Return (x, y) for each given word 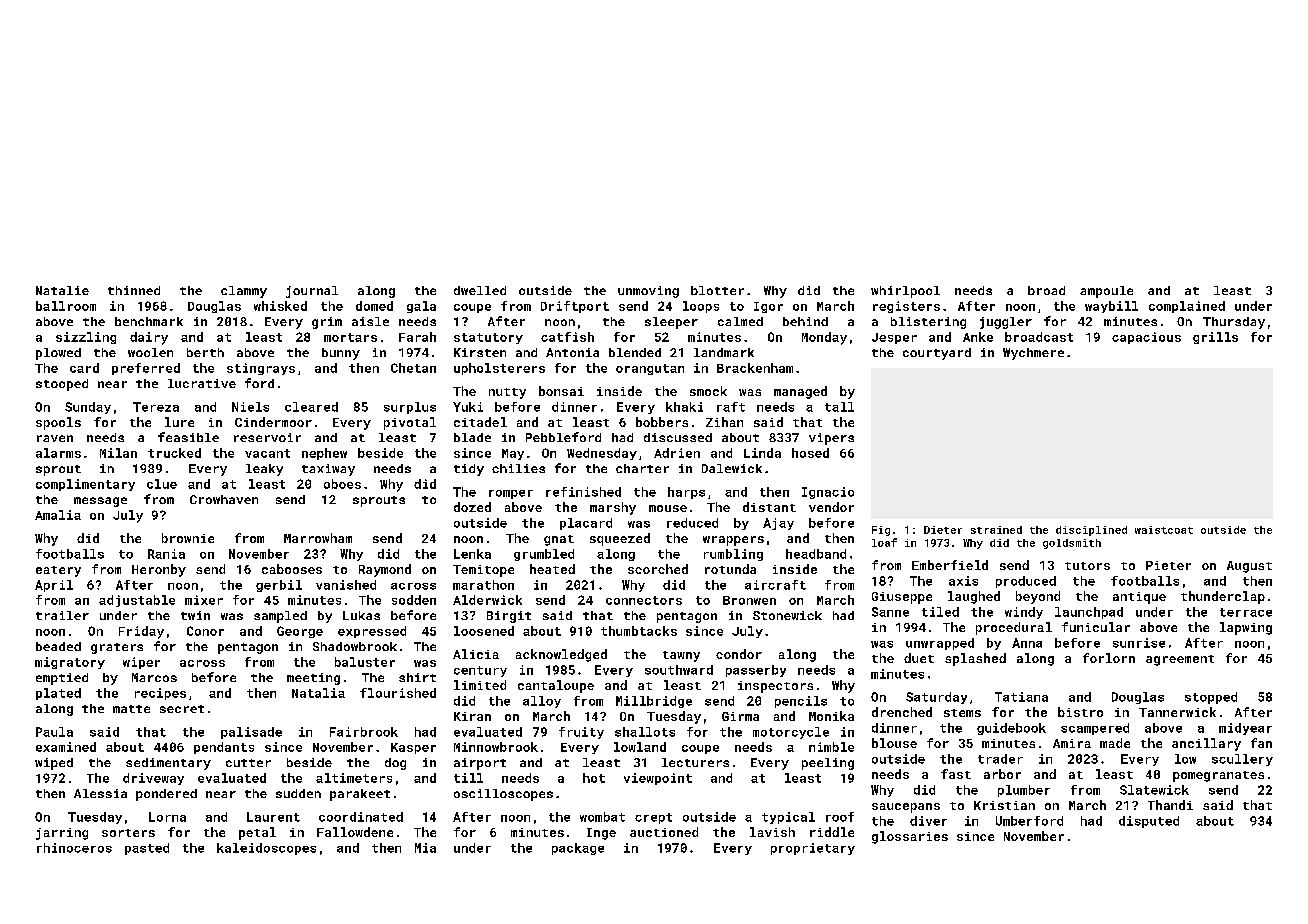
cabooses (292, 569)
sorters (128, 833)
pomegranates (1218, 776)
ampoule (1106, 292)
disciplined (1091, 531)
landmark (724, 352)
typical (788, 818)
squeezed (620, 539)
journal (312, 292)
